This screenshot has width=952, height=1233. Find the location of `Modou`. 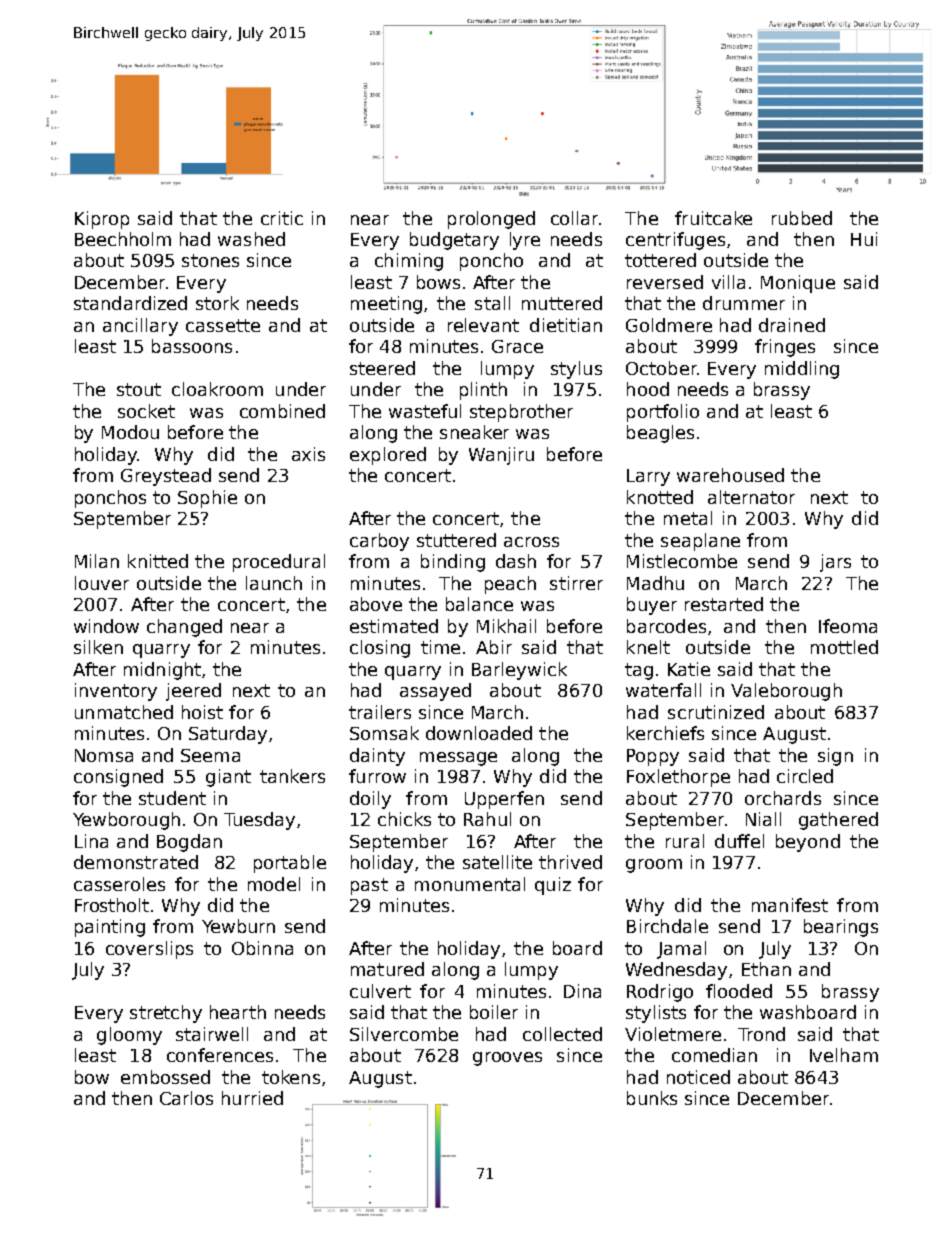

Modou is located at coordinates (130, 432).
